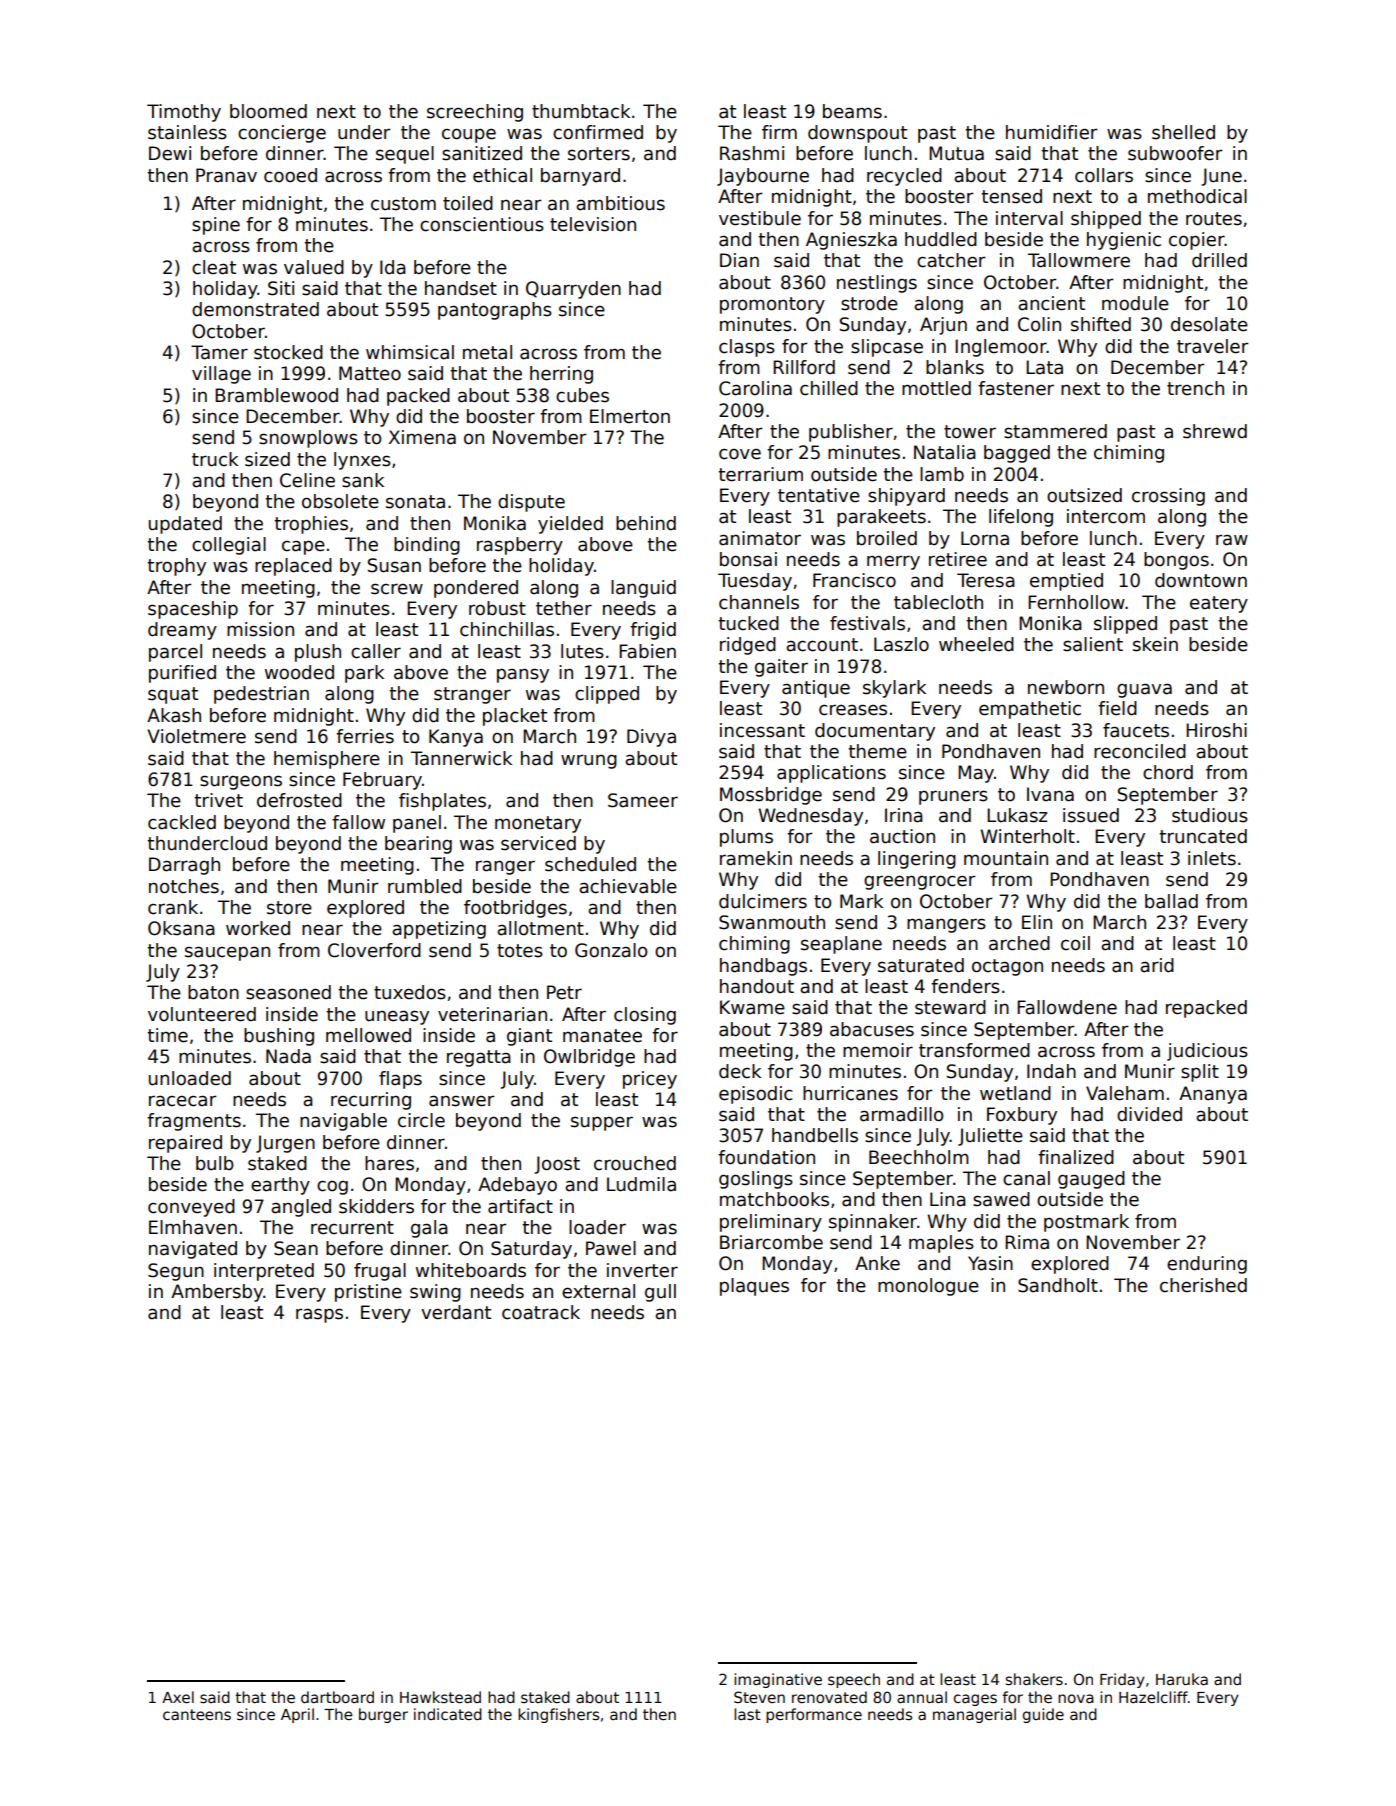 Image resolution: width=1396 pixels, height=1806 pixels. What do you see at coordinates (1149, 1114) in the document?
I see `divided` at bounding box center [1149, 1114].
